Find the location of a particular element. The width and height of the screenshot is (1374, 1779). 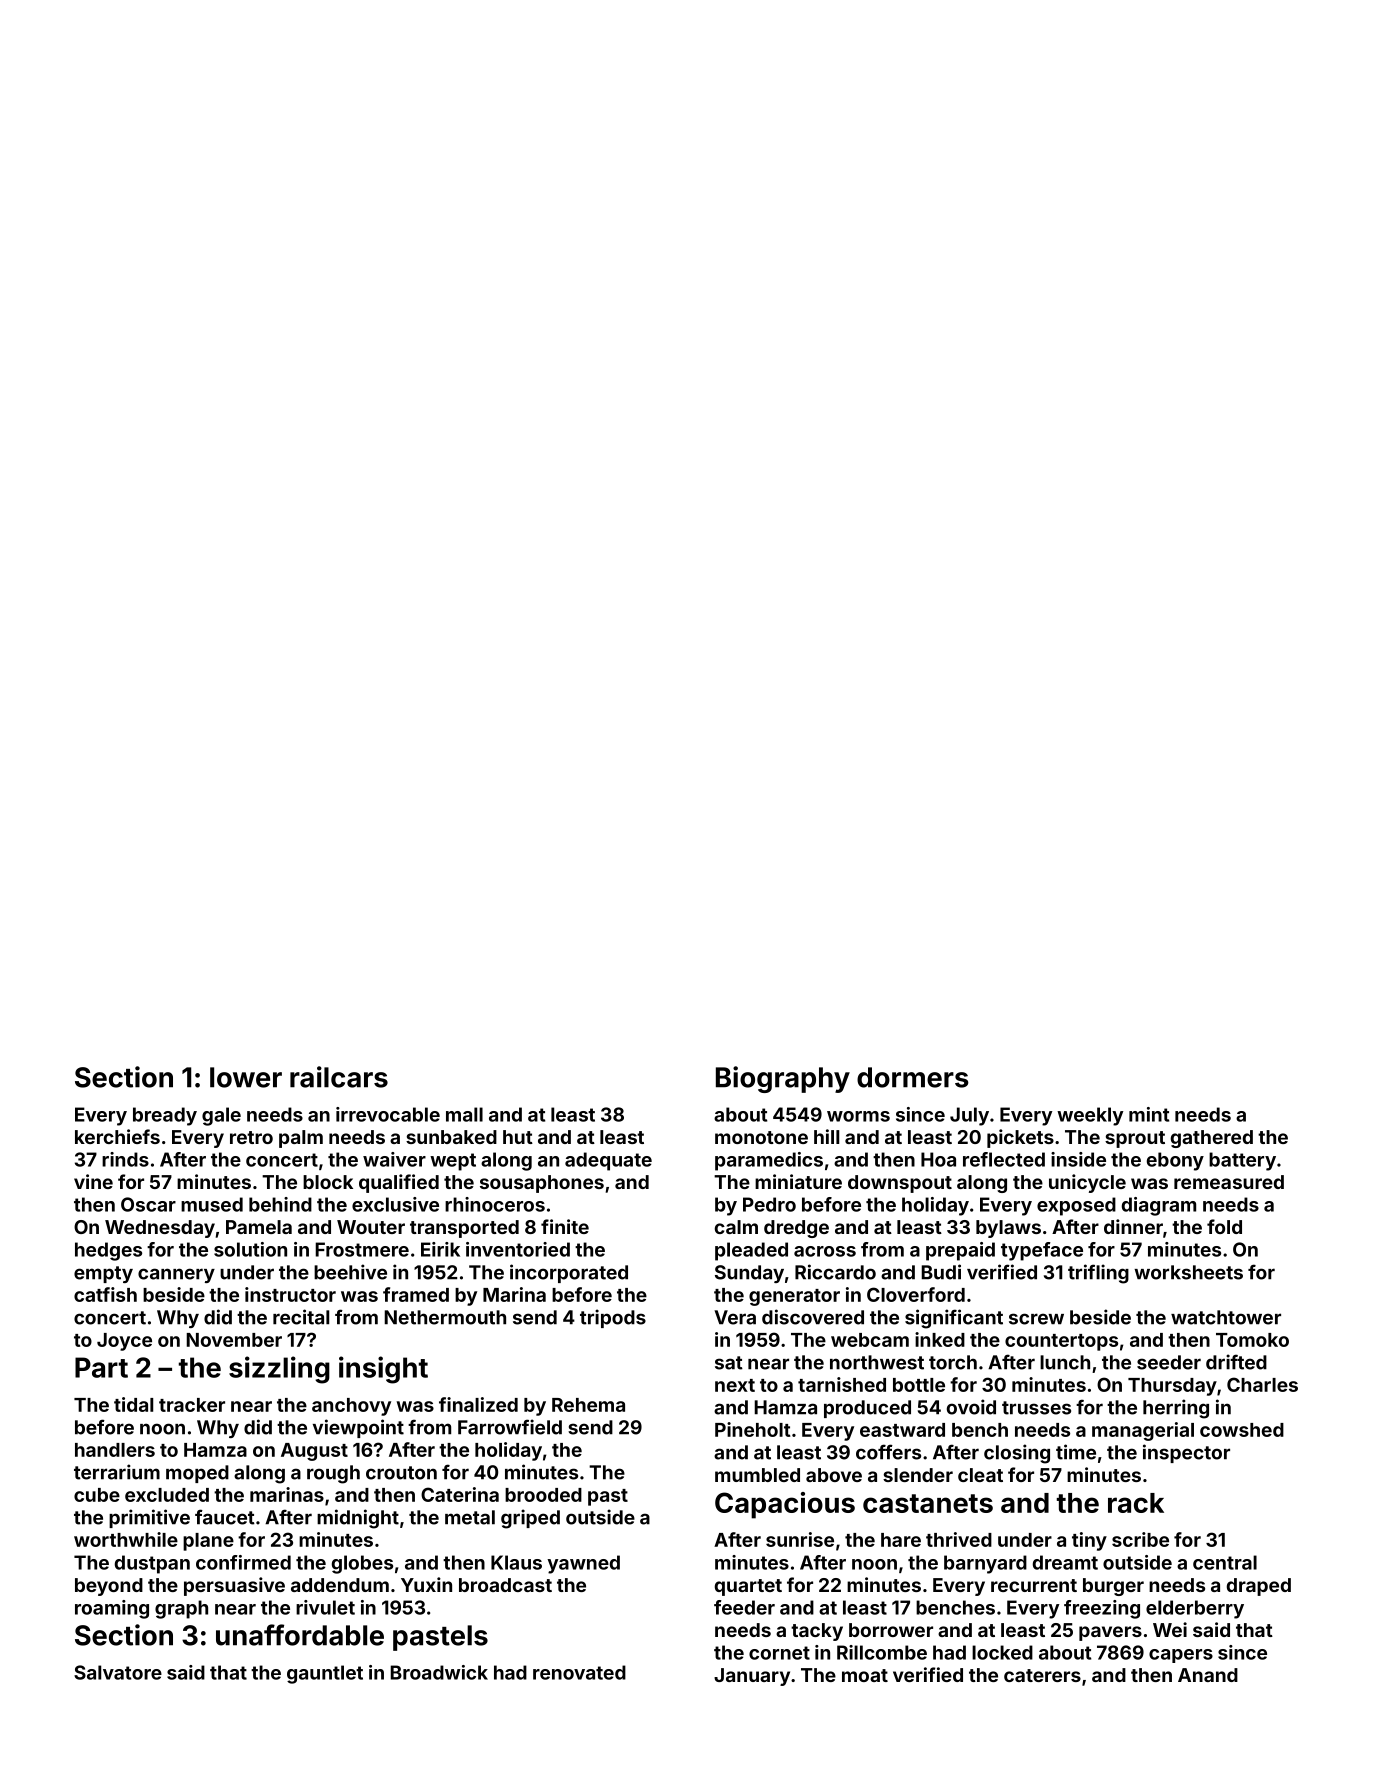

brooded is located at coordinates (543, 1495).
